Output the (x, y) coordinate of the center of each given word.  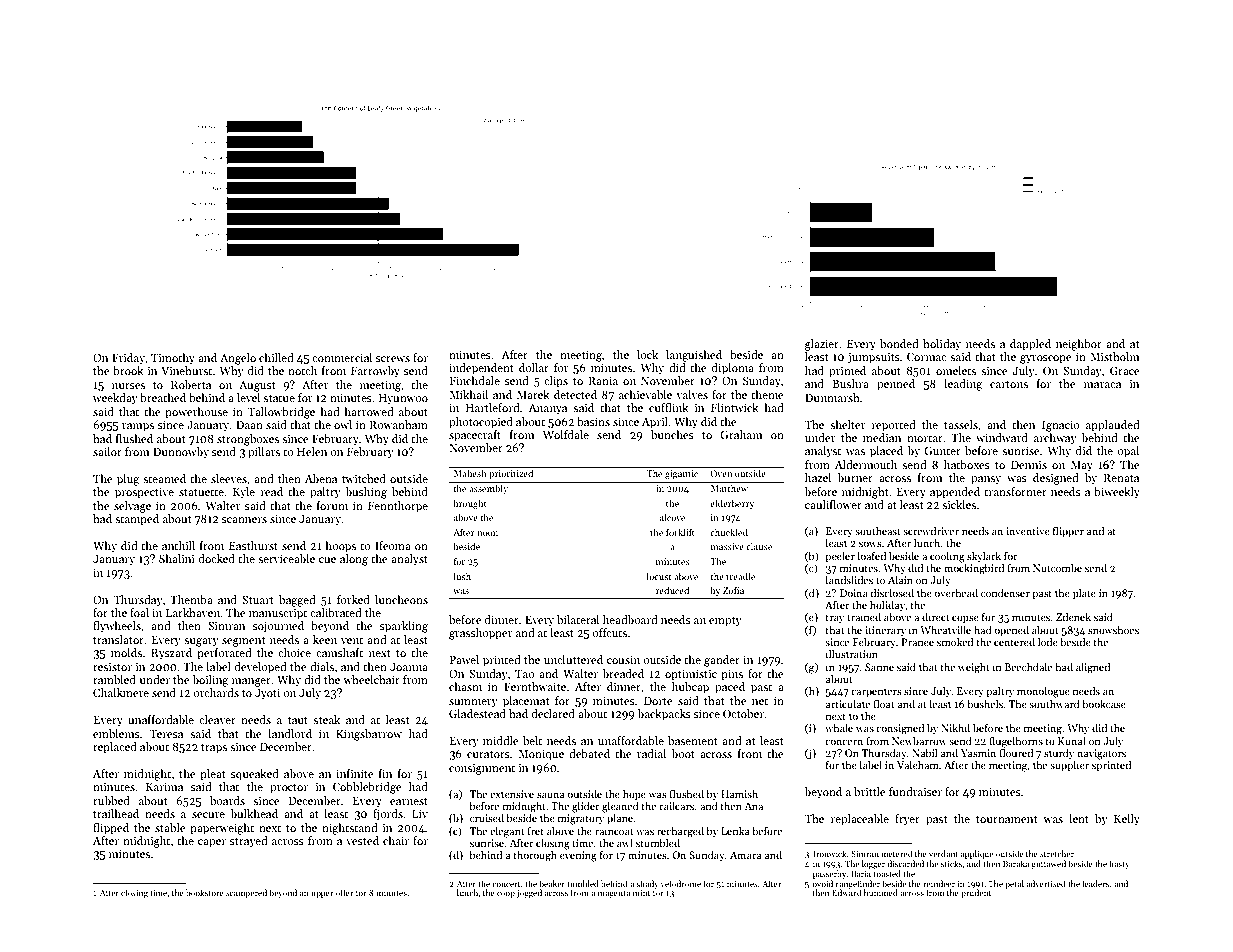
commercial (342, 357)
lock (647, 354)
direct (936, 617)
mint (641, 893)
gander (722, 661)
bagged (297, 601)
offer (345, 892)
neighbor (1079, 345)
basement (693, 740)
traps (214, 749)
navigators (1101, 754)
